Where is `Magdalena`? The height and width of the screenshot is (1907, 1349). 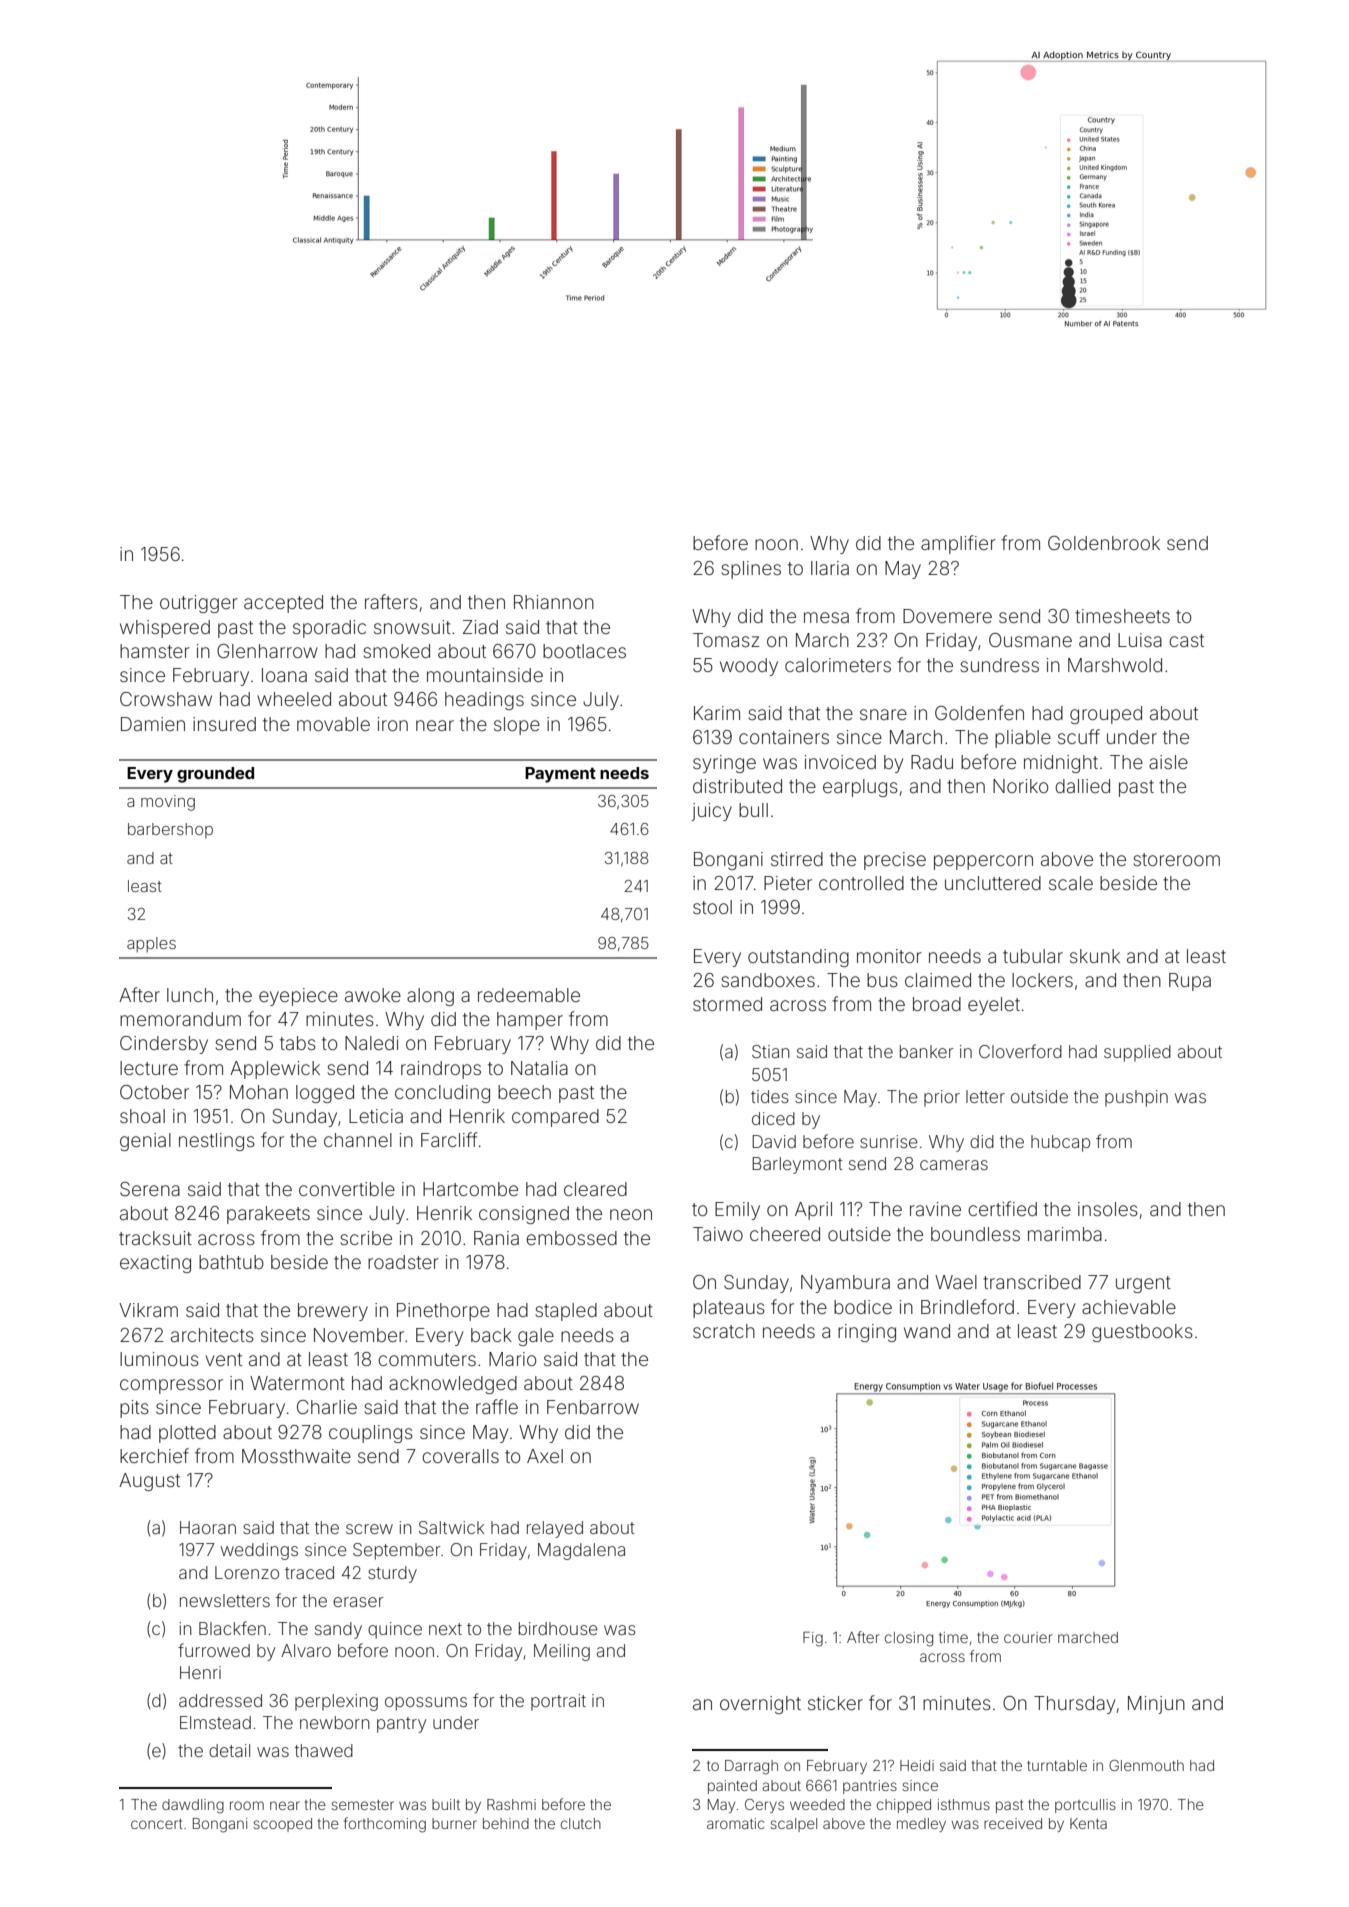
Magdalena is located at coordinates (581, 1551).
